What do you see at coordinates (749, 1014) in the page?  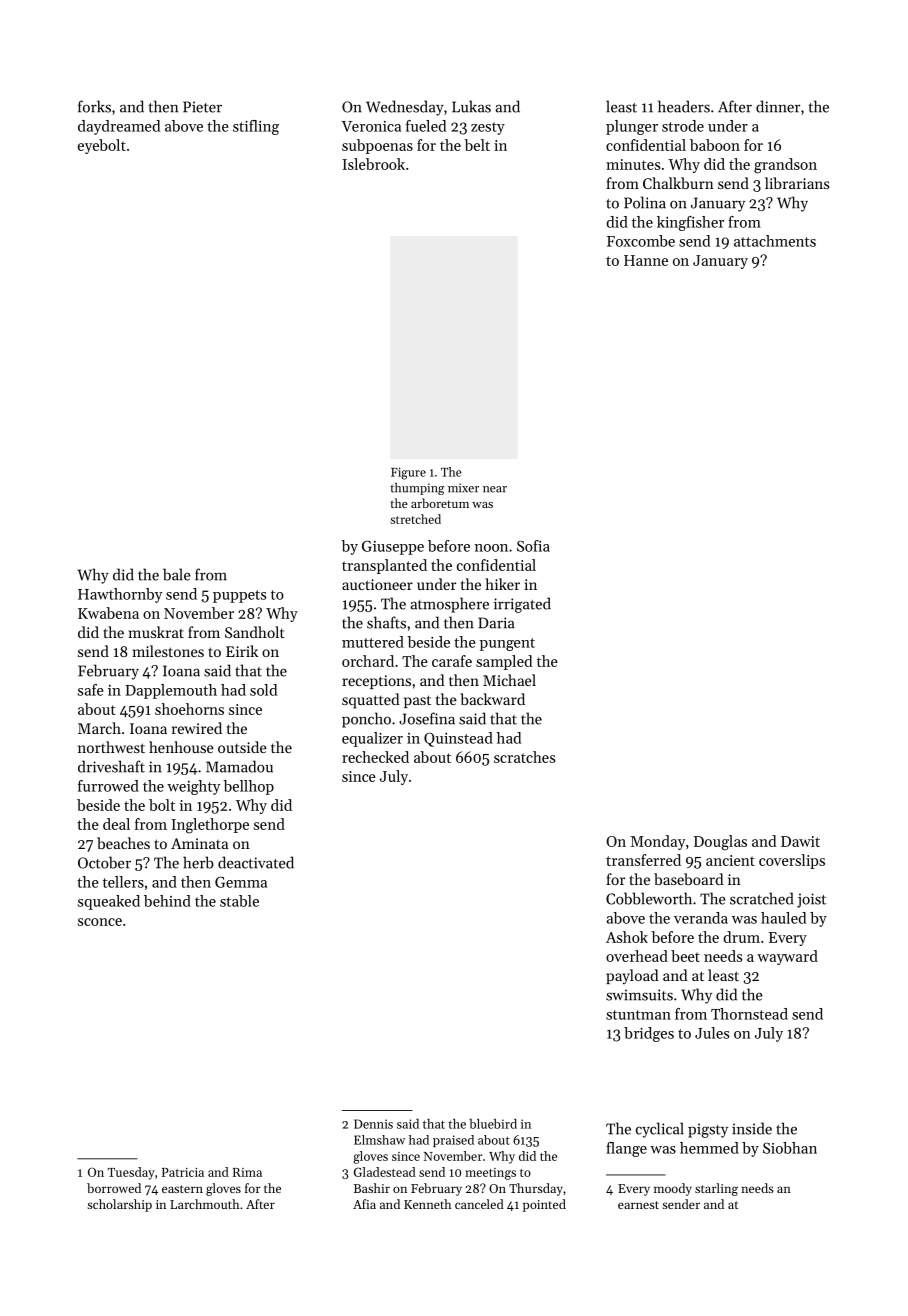 I see `Thornstead` at bounding box center [749, 1014].
